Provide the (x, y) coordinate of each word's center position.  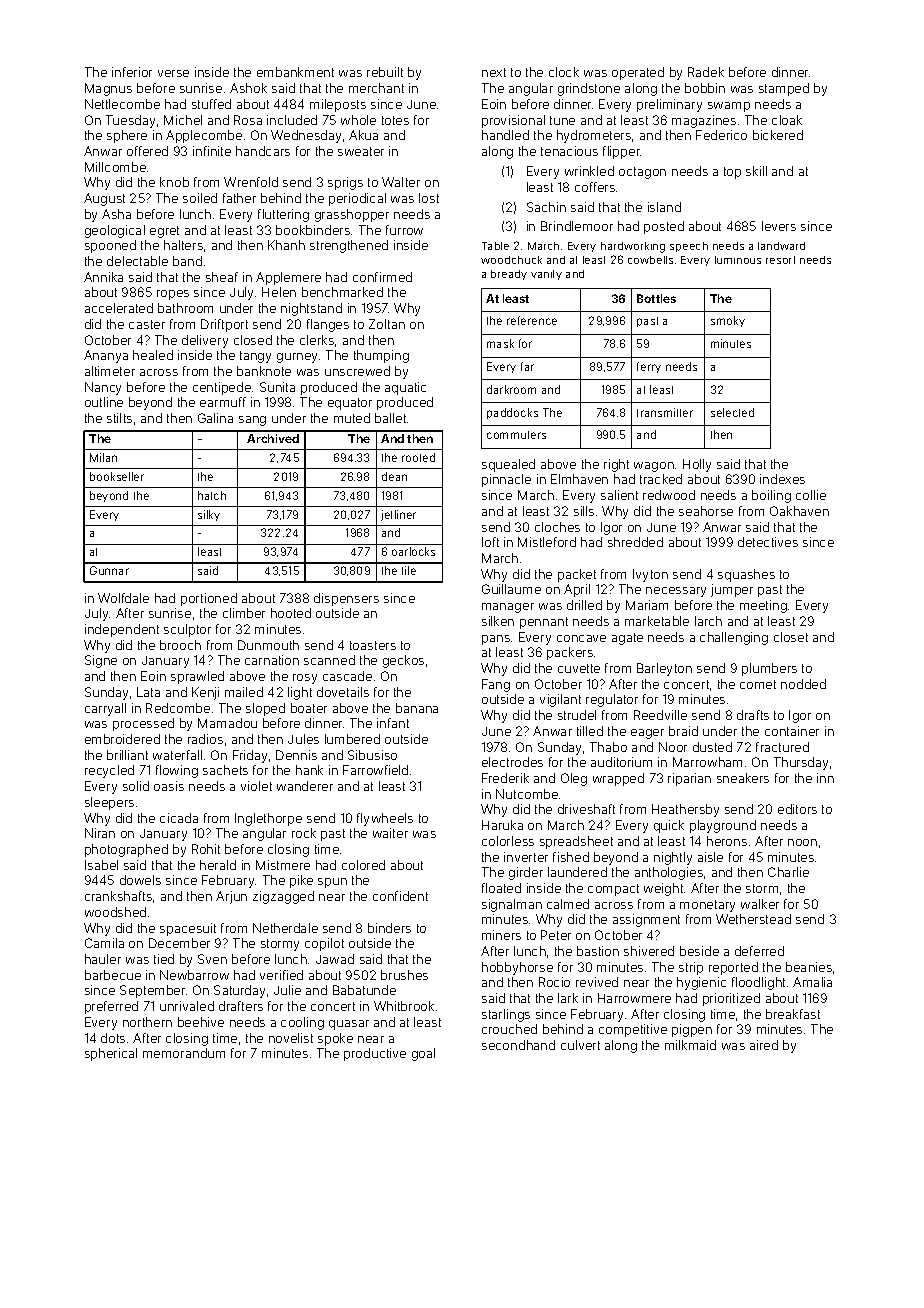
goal (423, 1054)
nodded (803, 684)
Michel (183, 120)
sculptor (187, 630)
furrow (404, 230)
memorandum (184, 1053)
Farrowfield (375, 770)
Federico (721, 135)
